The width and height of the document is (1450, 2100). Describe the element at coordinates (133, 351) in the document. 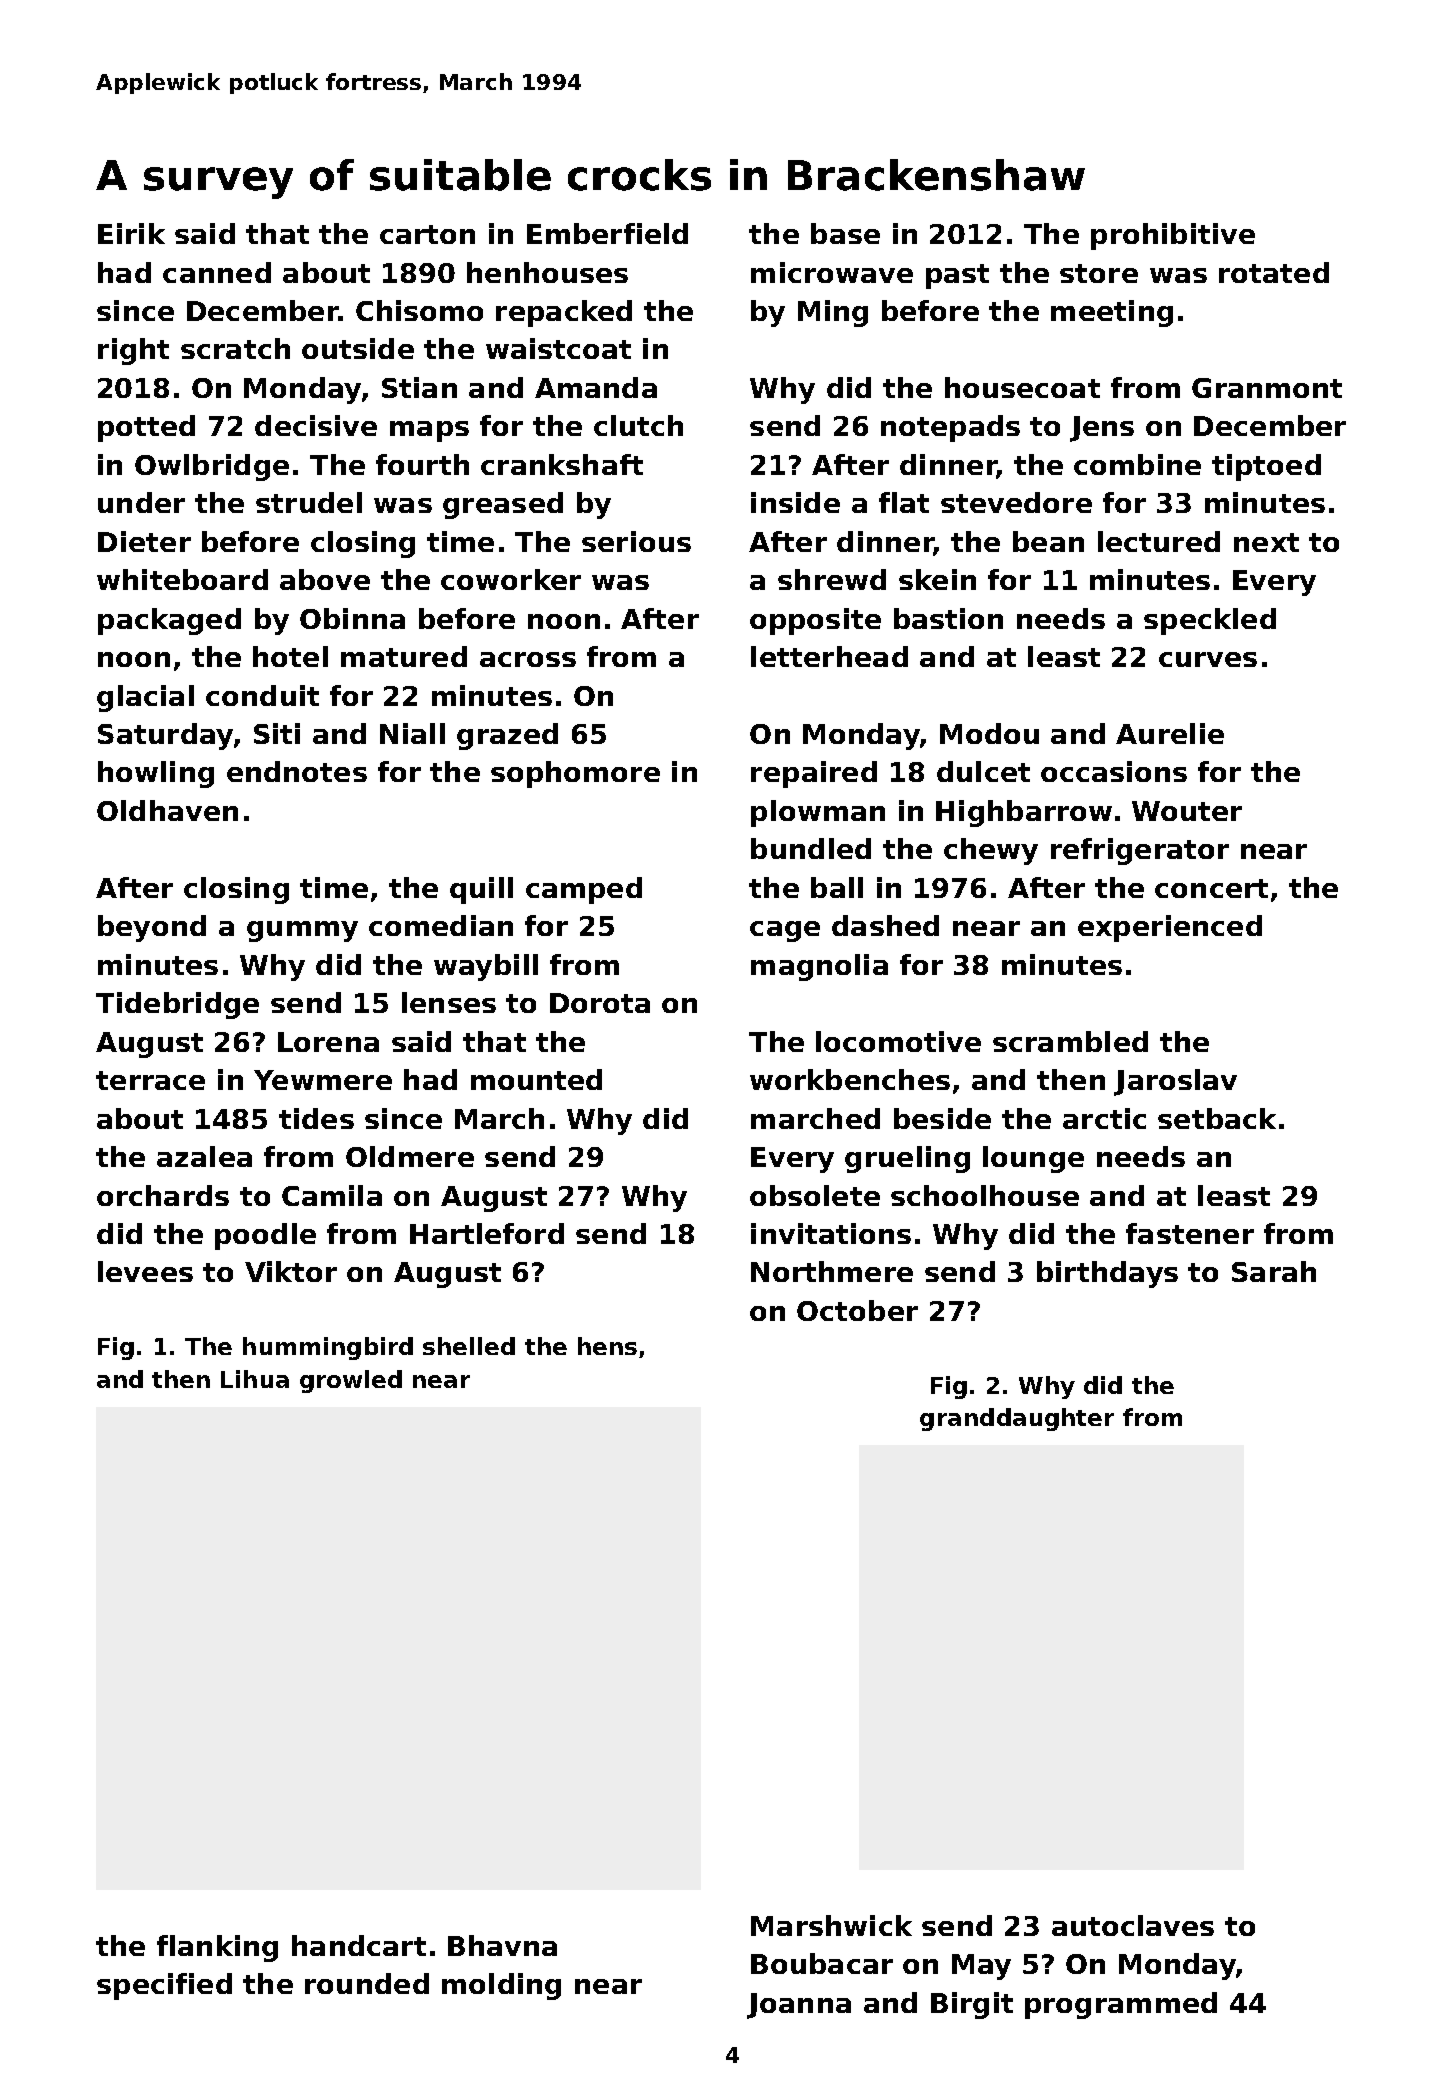

I see `right` at that location.
